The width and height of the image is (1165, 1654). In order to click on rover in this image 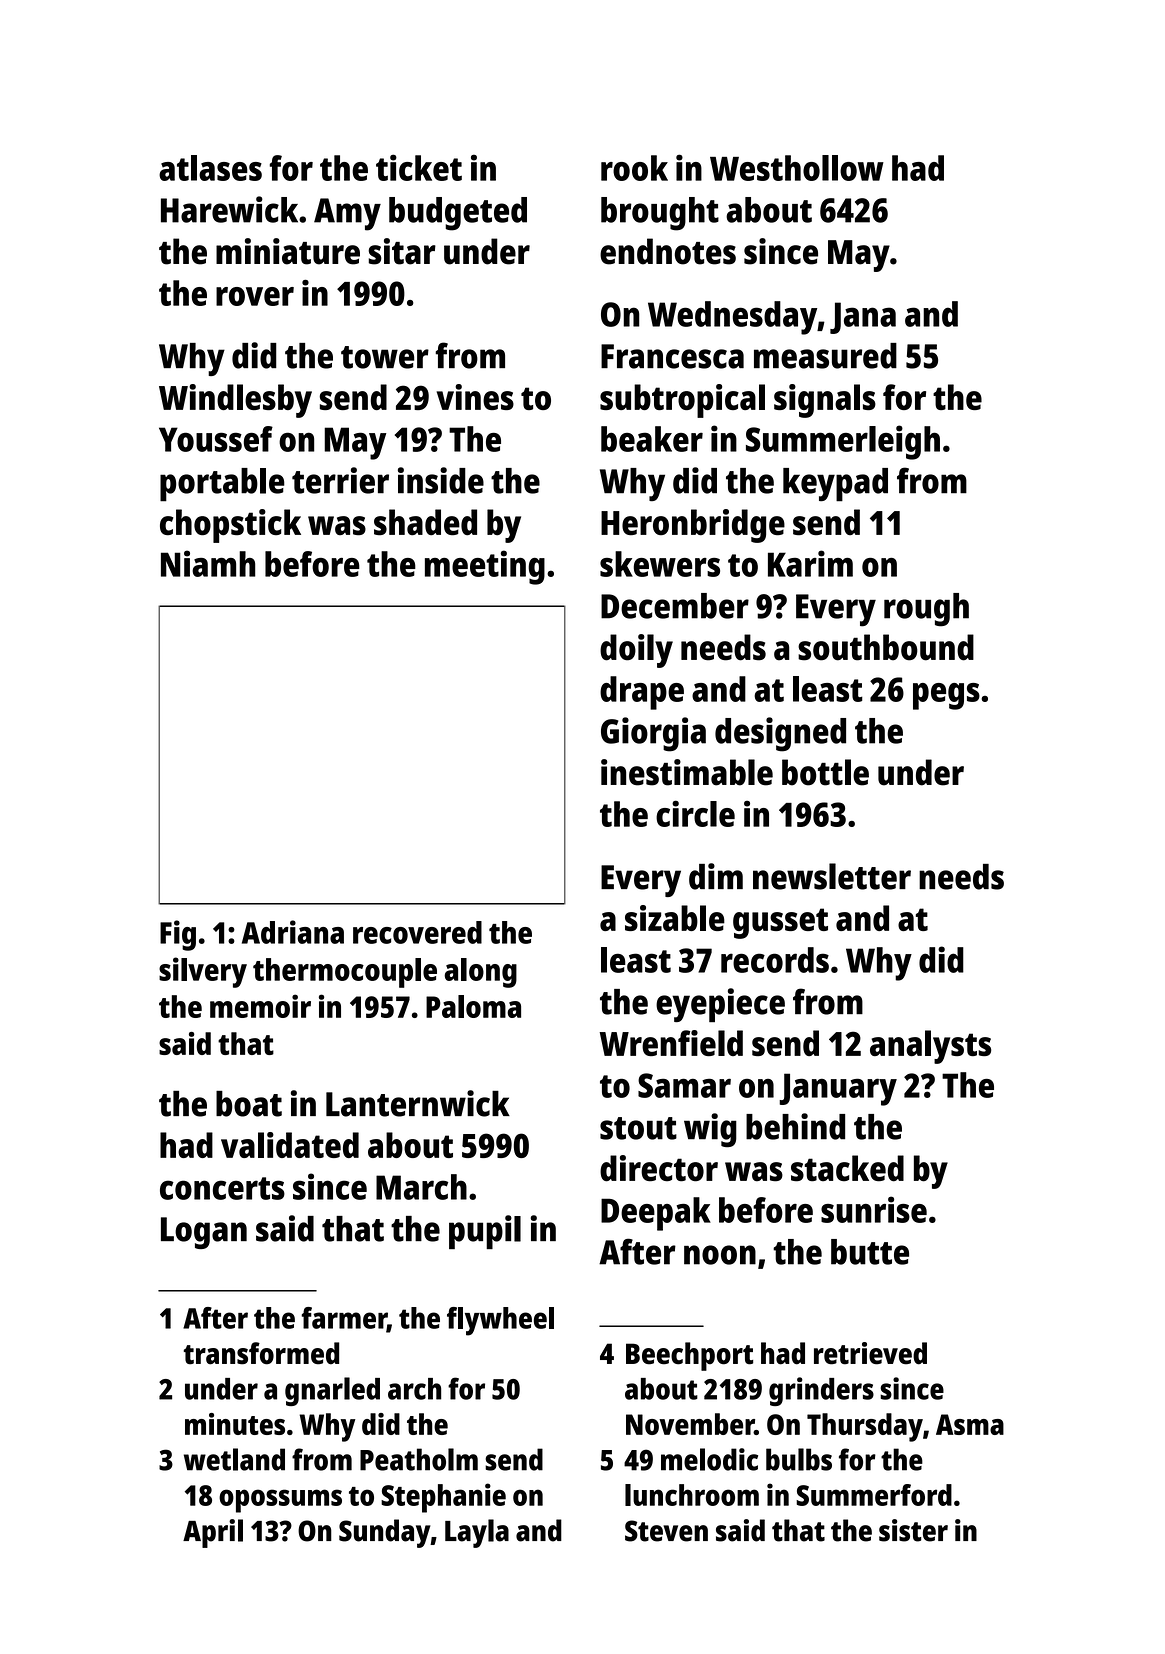, I will do `click(255, 296)`.
